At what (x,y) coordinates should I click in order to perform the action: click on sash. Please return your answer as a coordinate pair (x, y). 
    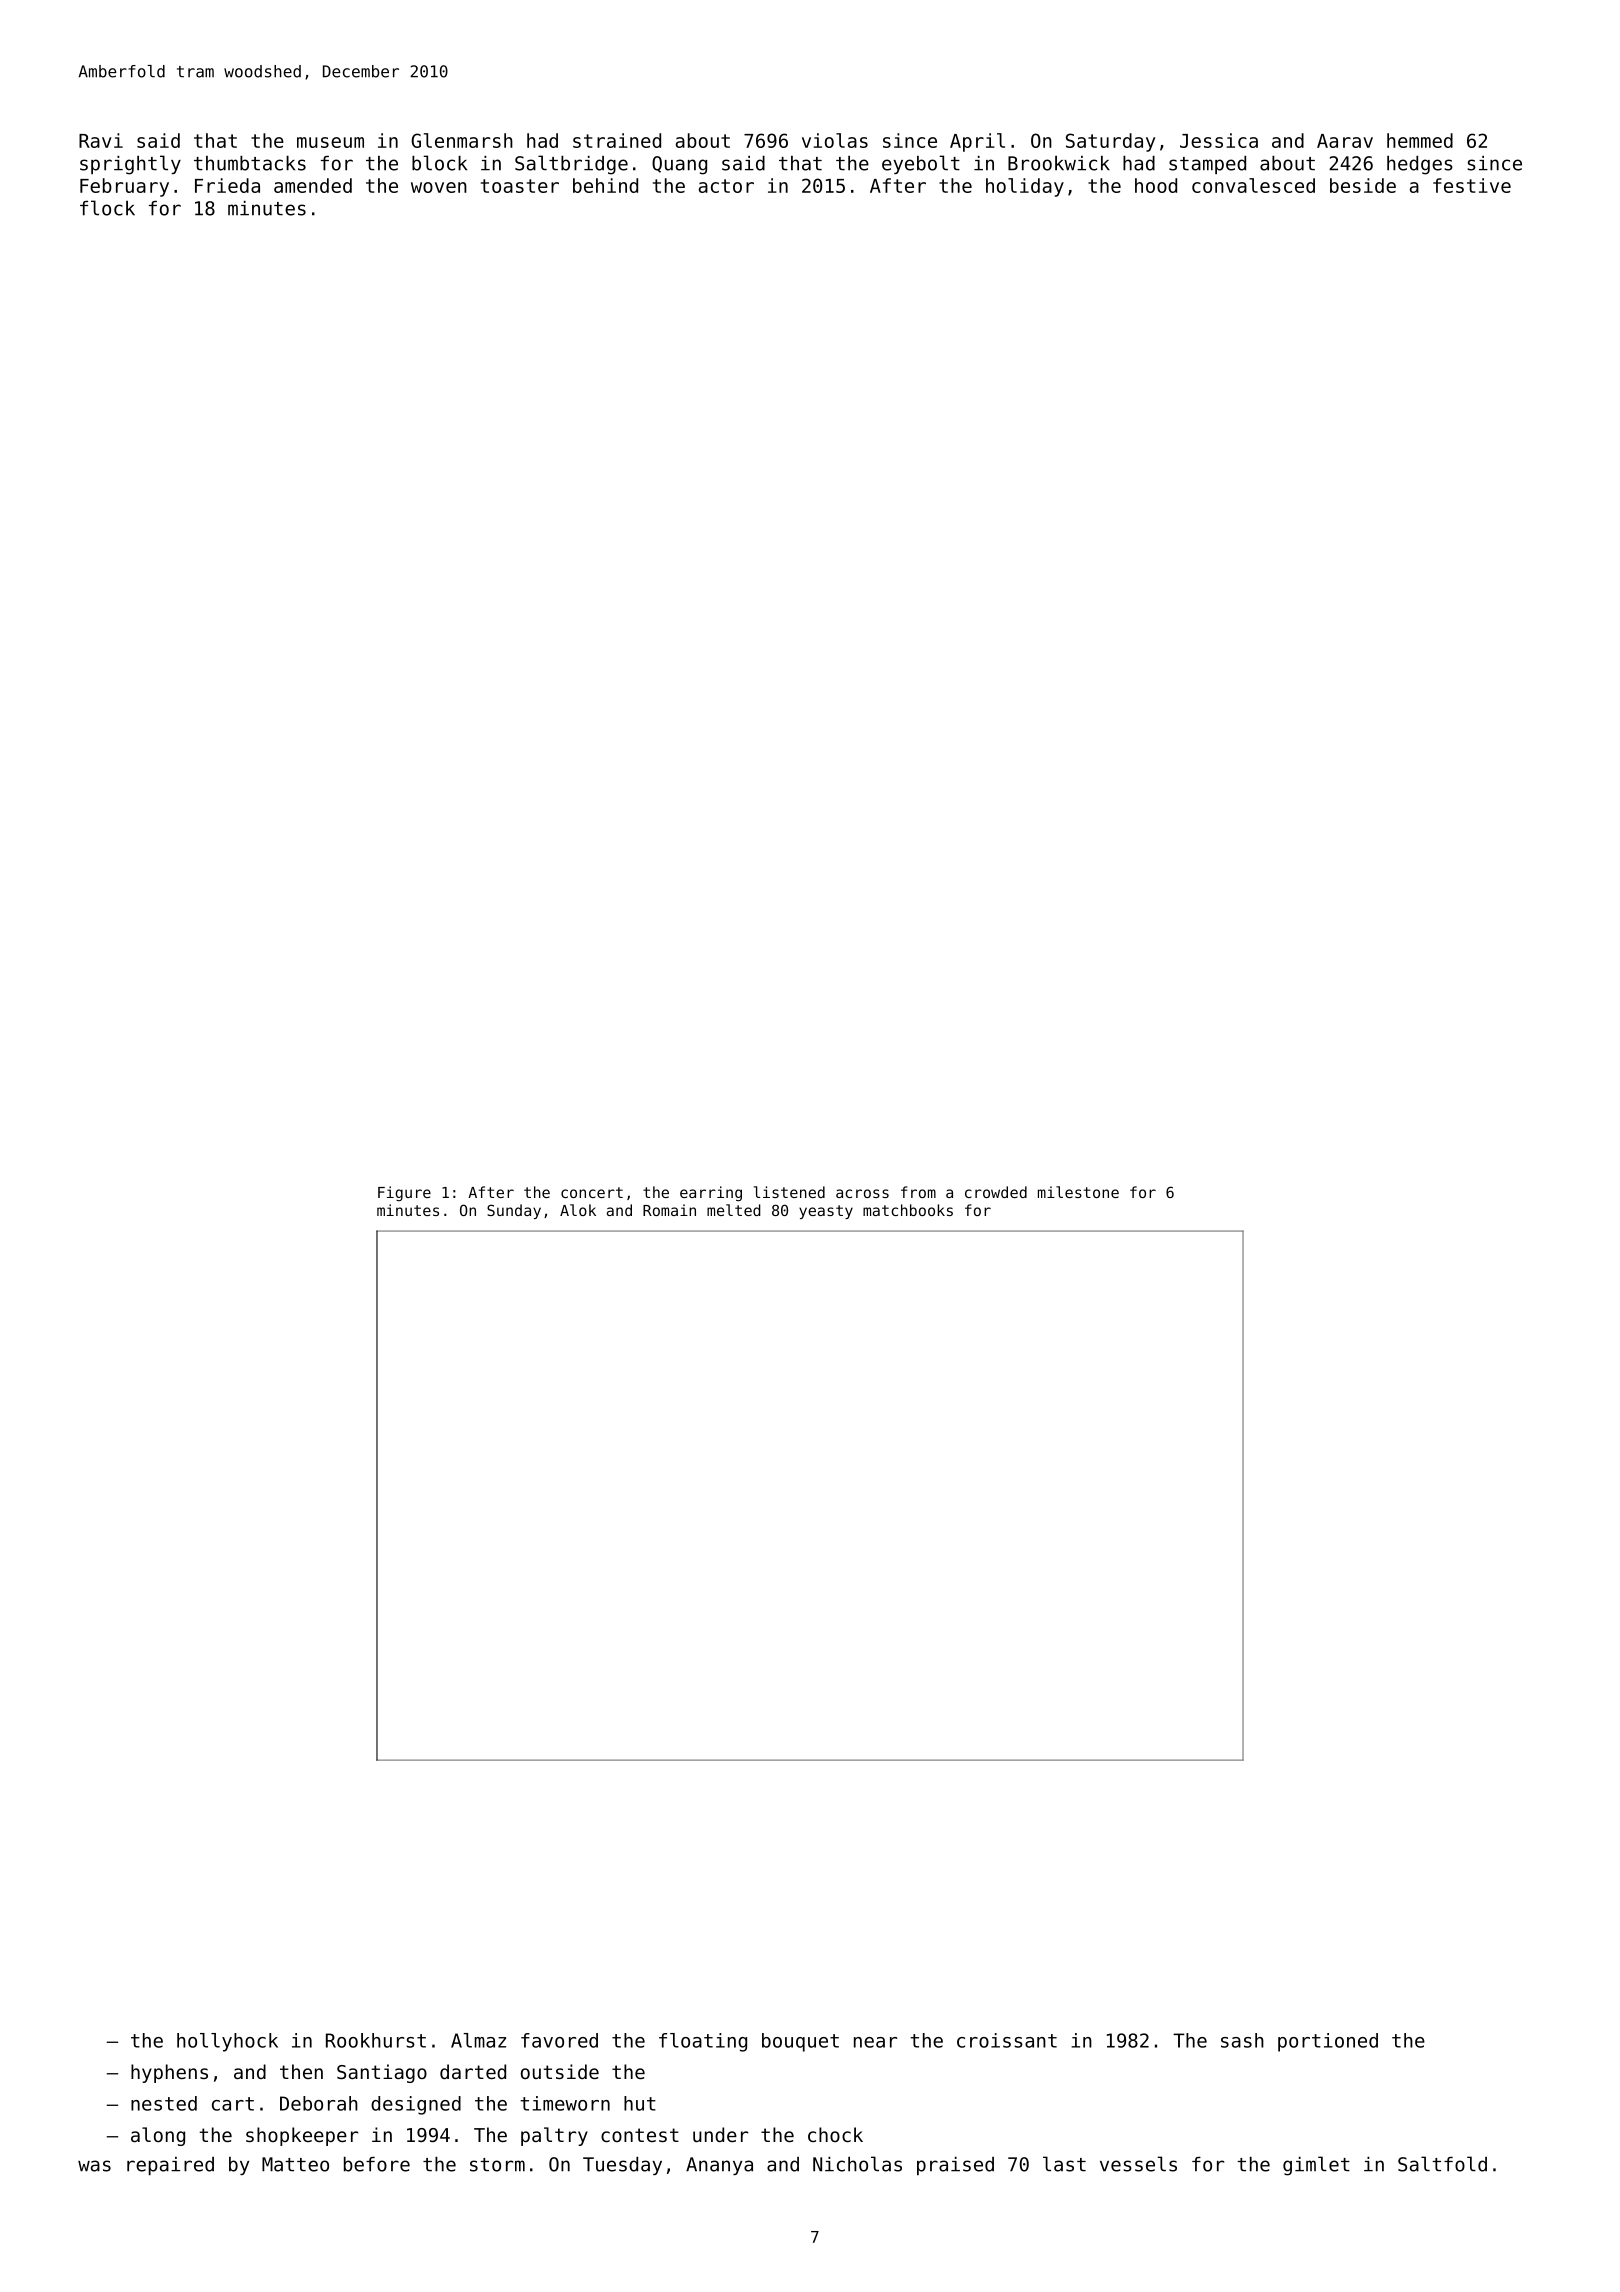
    Looking at the image, I should click on (1242, 2040).
